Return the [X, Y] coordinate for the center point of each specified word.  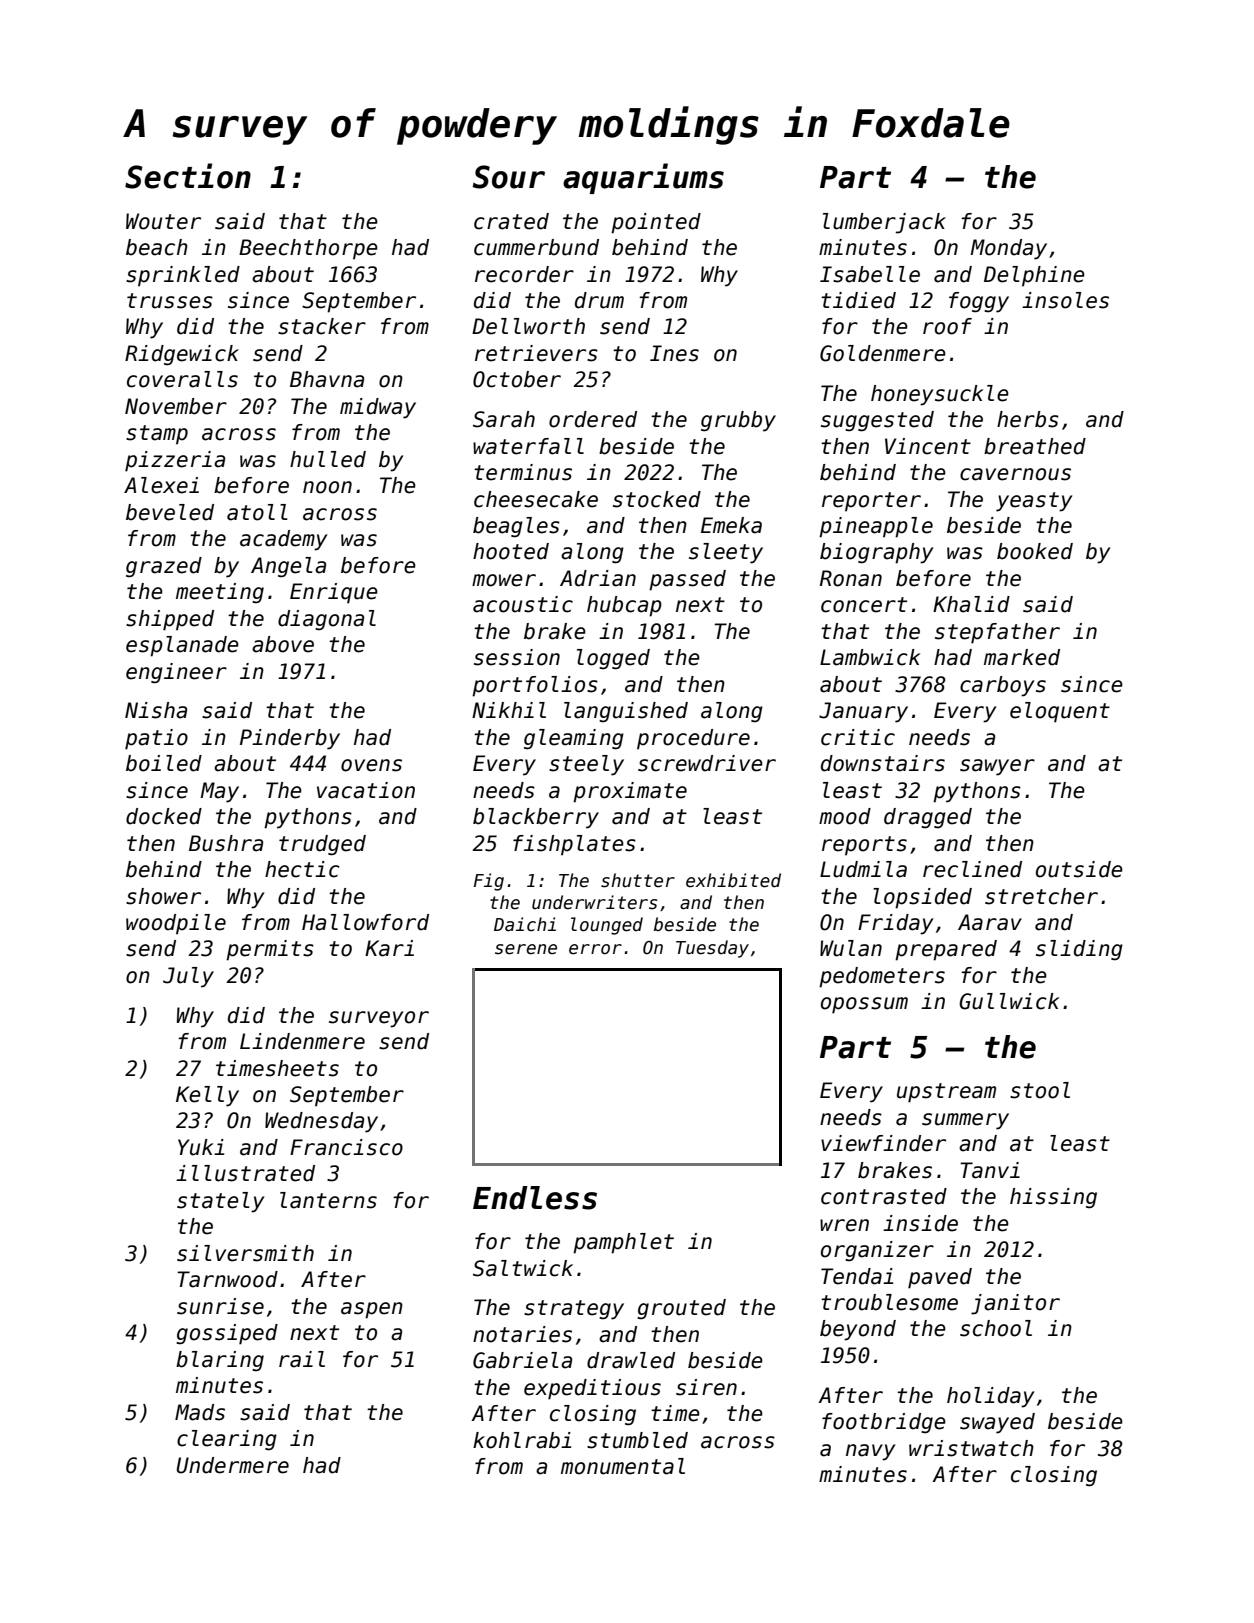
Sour [508, 177]
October [517, 379]
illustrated [245, 1173]
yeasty [1034, 502]
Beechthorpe [308, 249]
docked [164, 816]
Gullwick [1009, 1001]
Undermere [232, 1465]
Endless [535, 1198]
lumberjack [884, 223]
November [176, 406]
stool [1040, 1090]
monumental [623, 1466]
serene [526, 949]
